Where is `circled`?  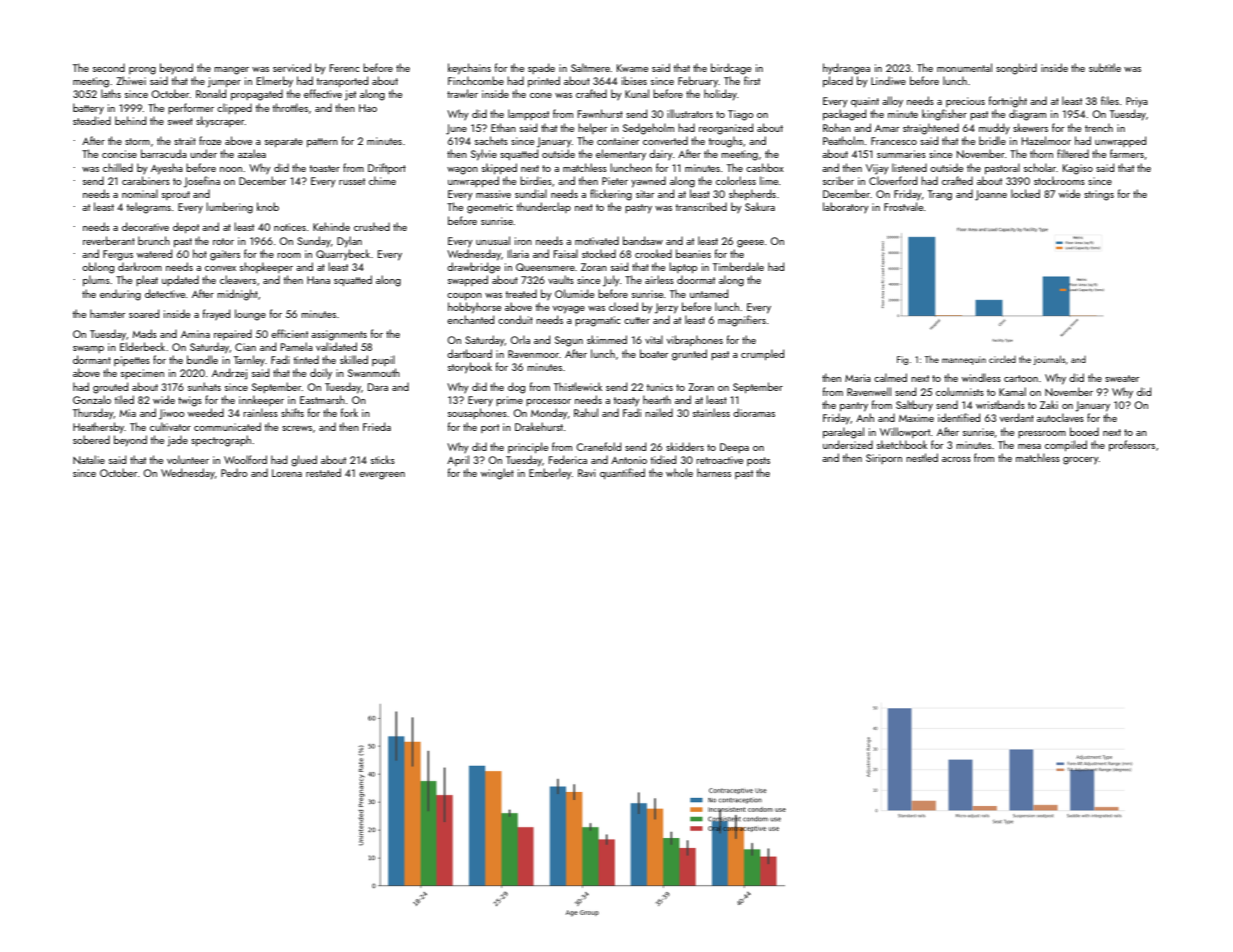 circled is located at coordinates (1002, 359).
